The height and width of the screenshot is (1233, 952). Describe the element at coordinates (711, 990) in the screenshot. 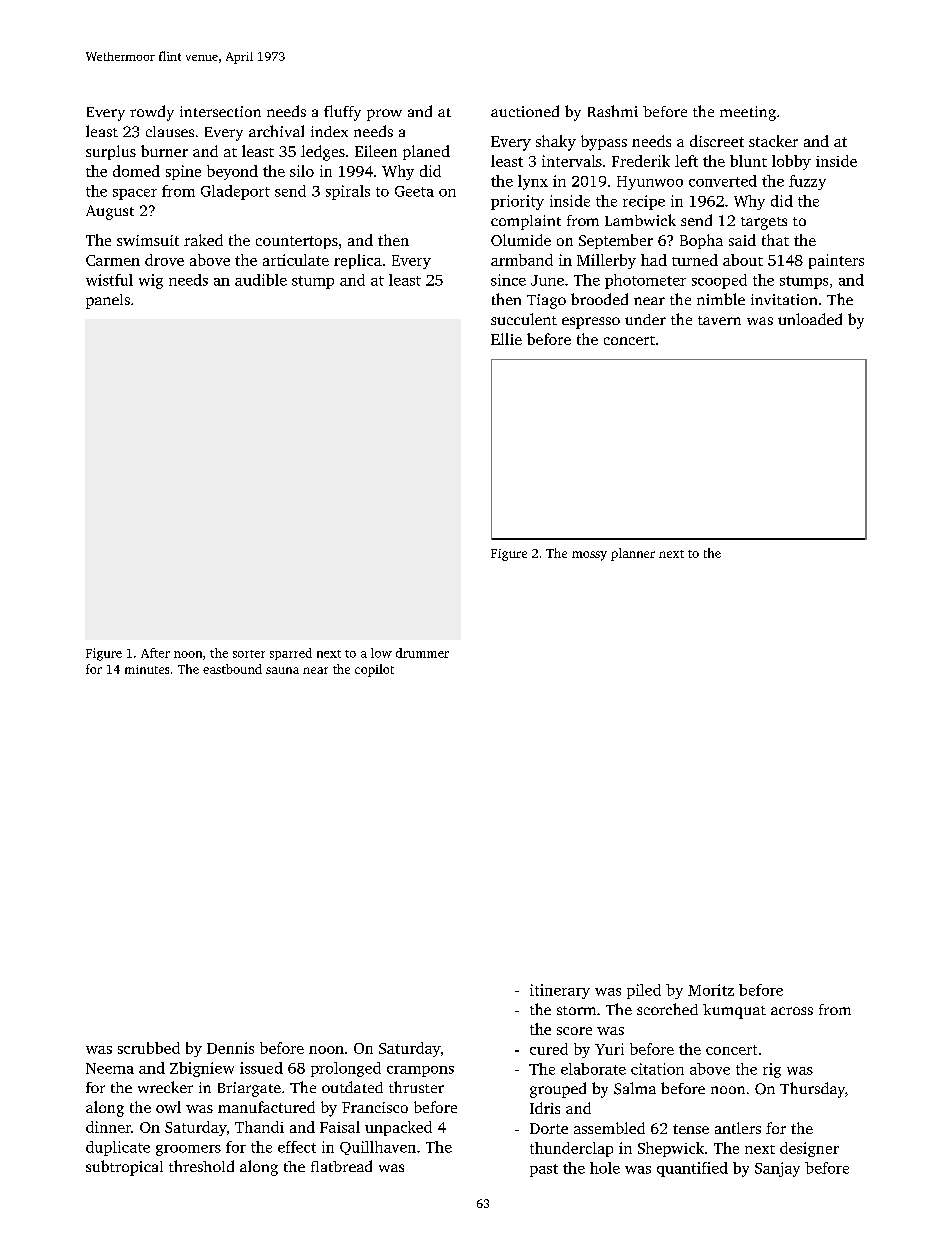

I see `Moritz` at that location.
